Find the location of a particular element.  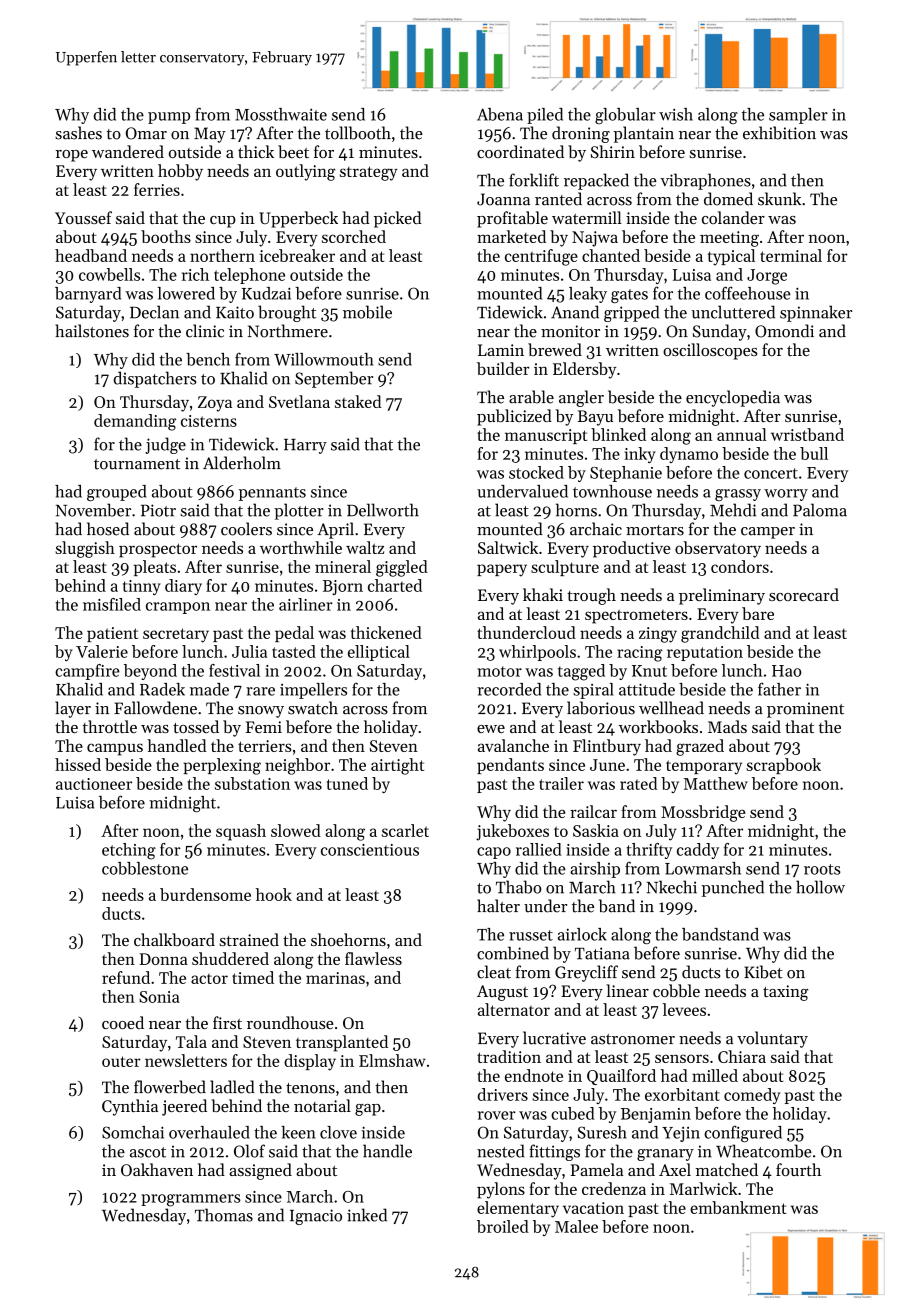

coolers is located at coordinates (246, 529).
